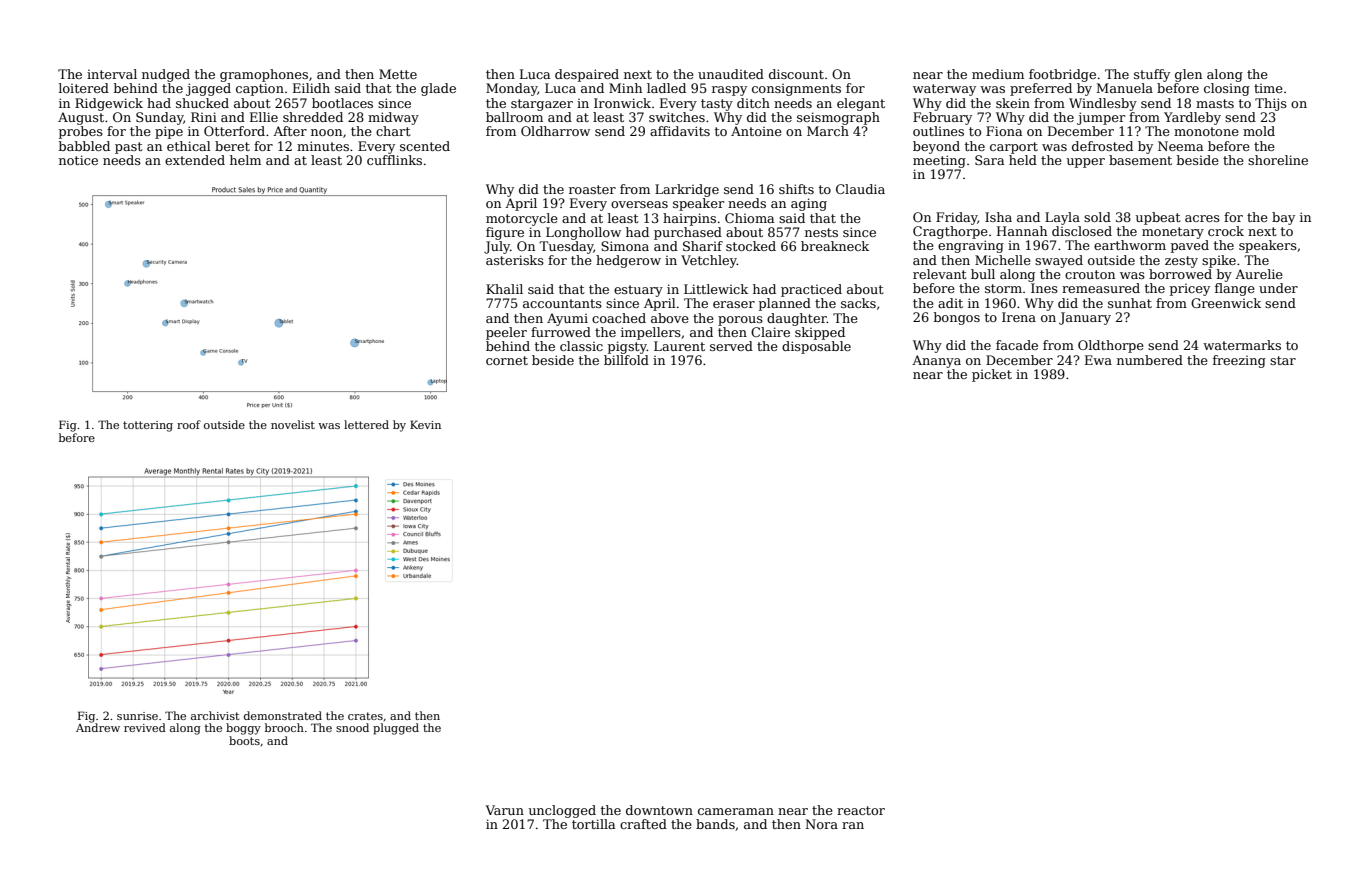 The height and width of the screenshot is (887, 1372). I want to click on Kevin, so click(425, 424).
